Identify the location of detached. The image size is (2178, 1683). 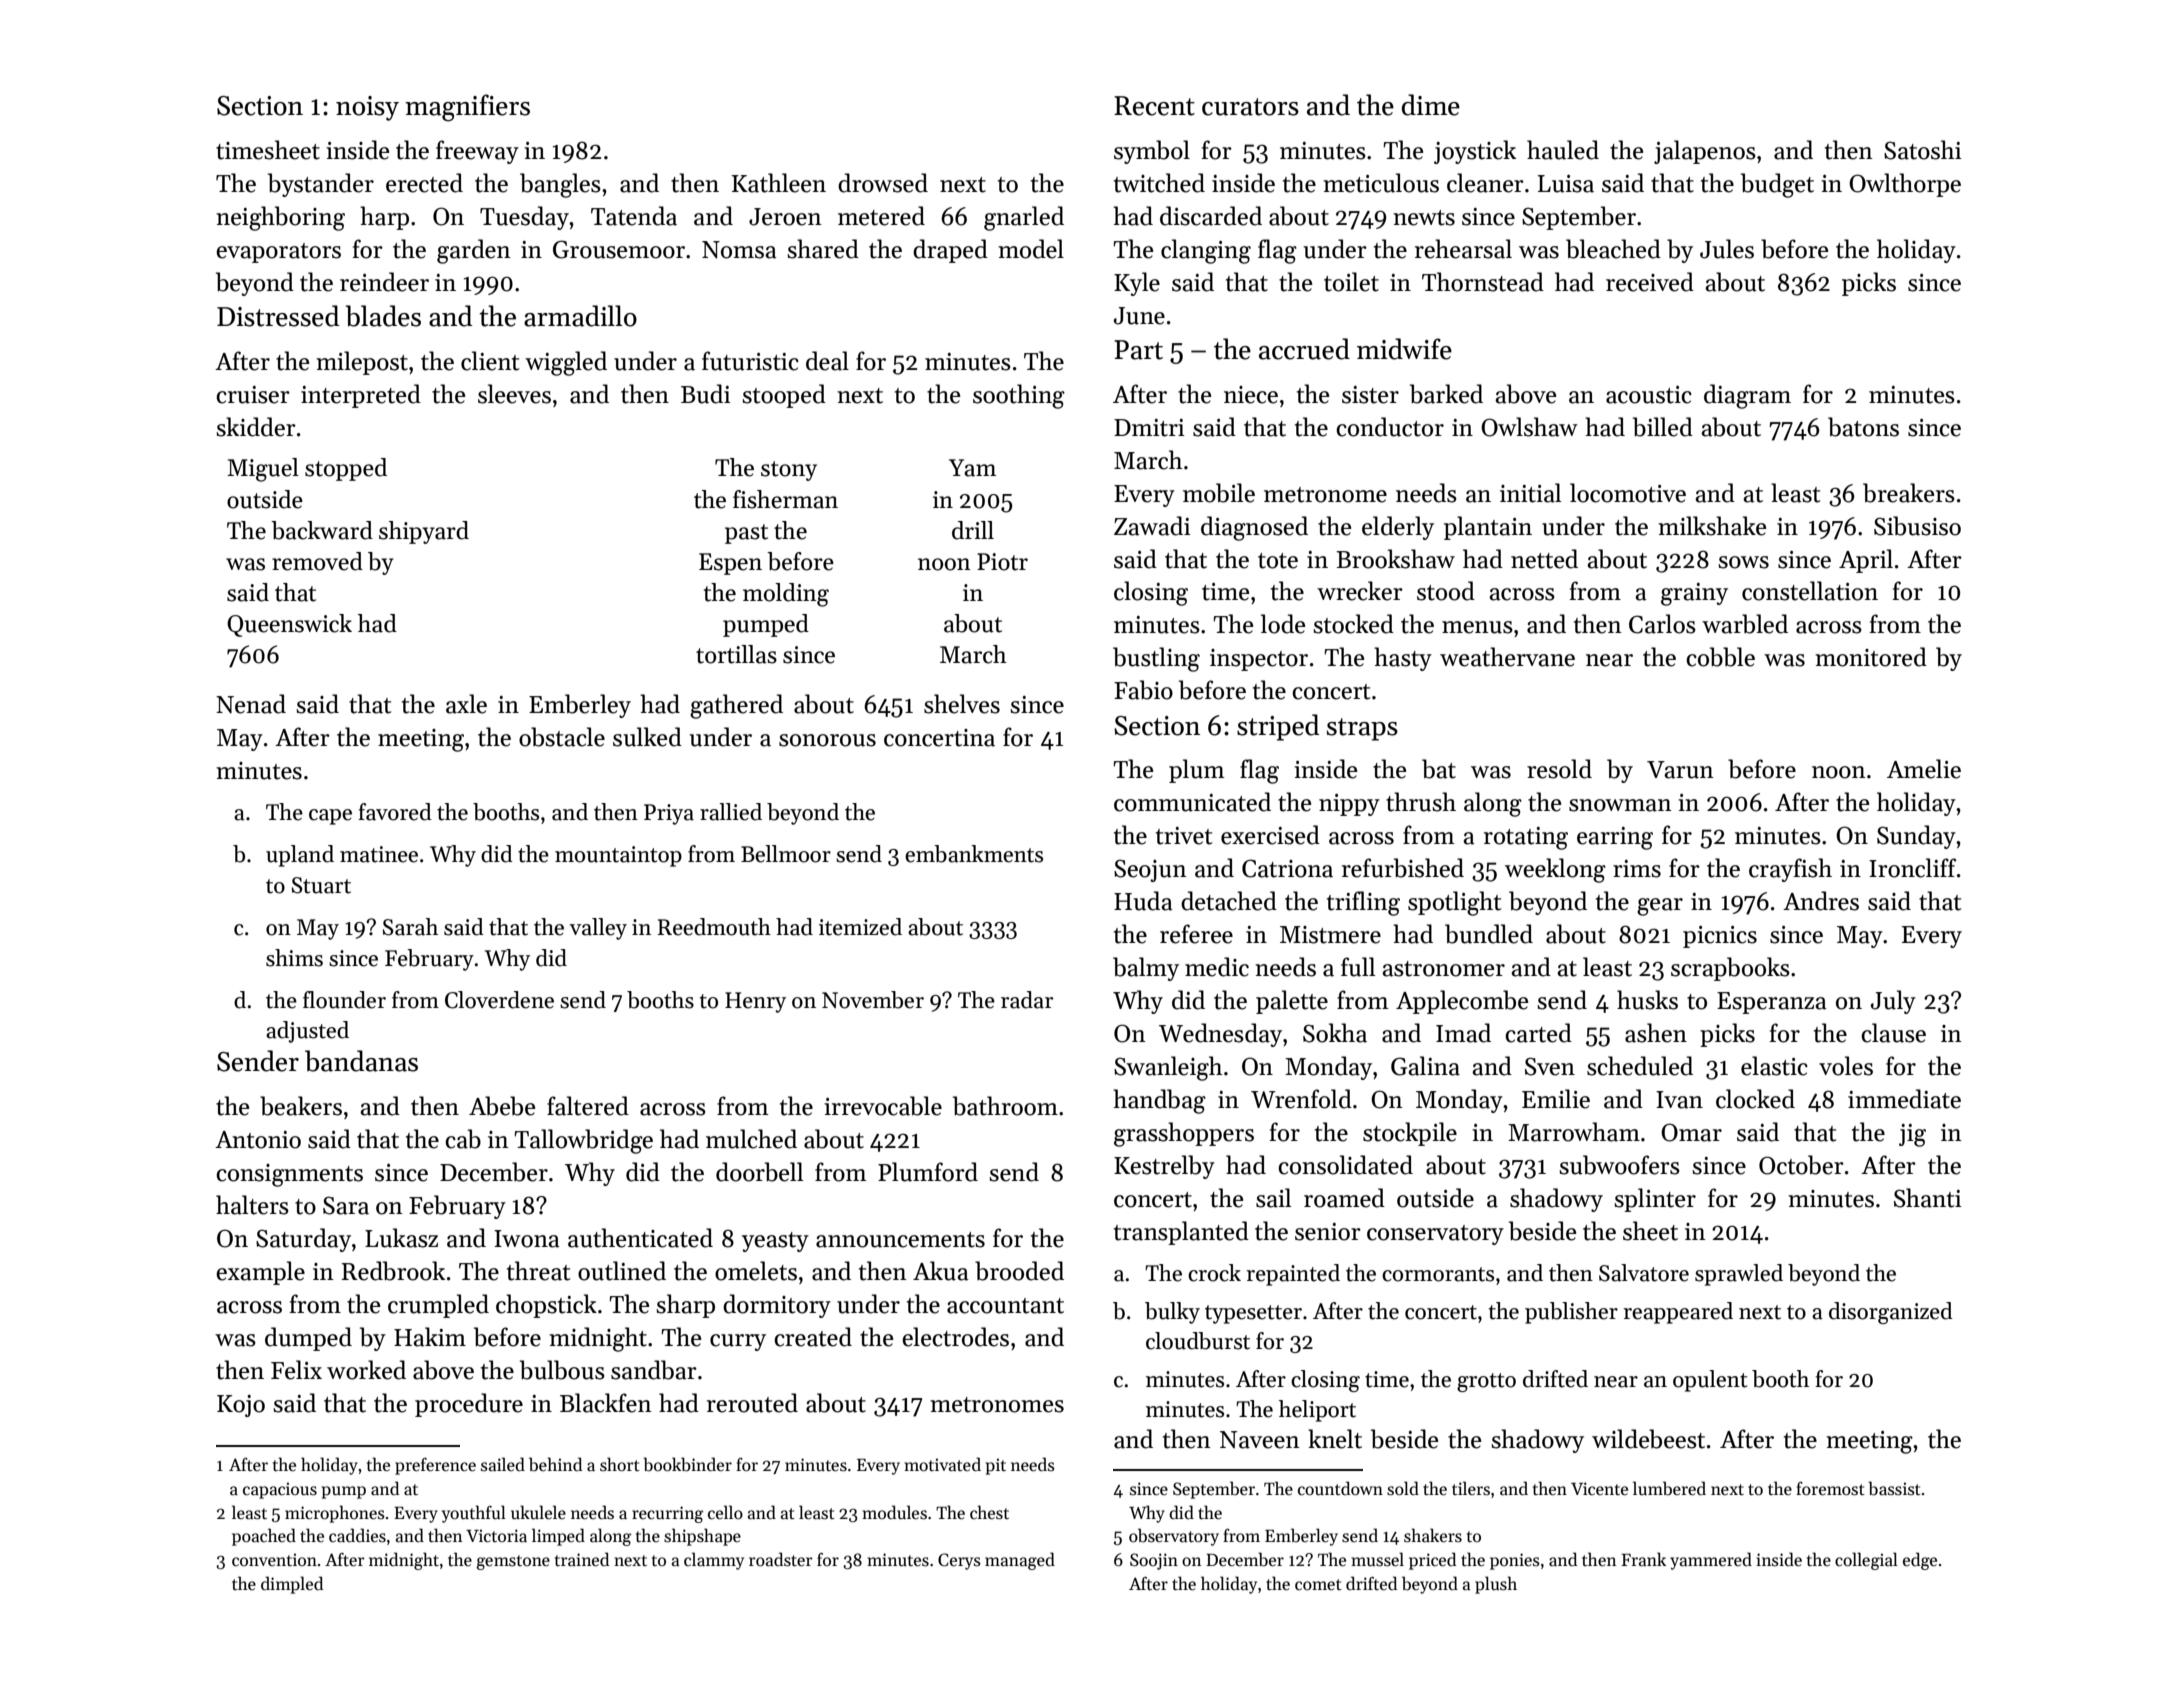
(1229, 901).
